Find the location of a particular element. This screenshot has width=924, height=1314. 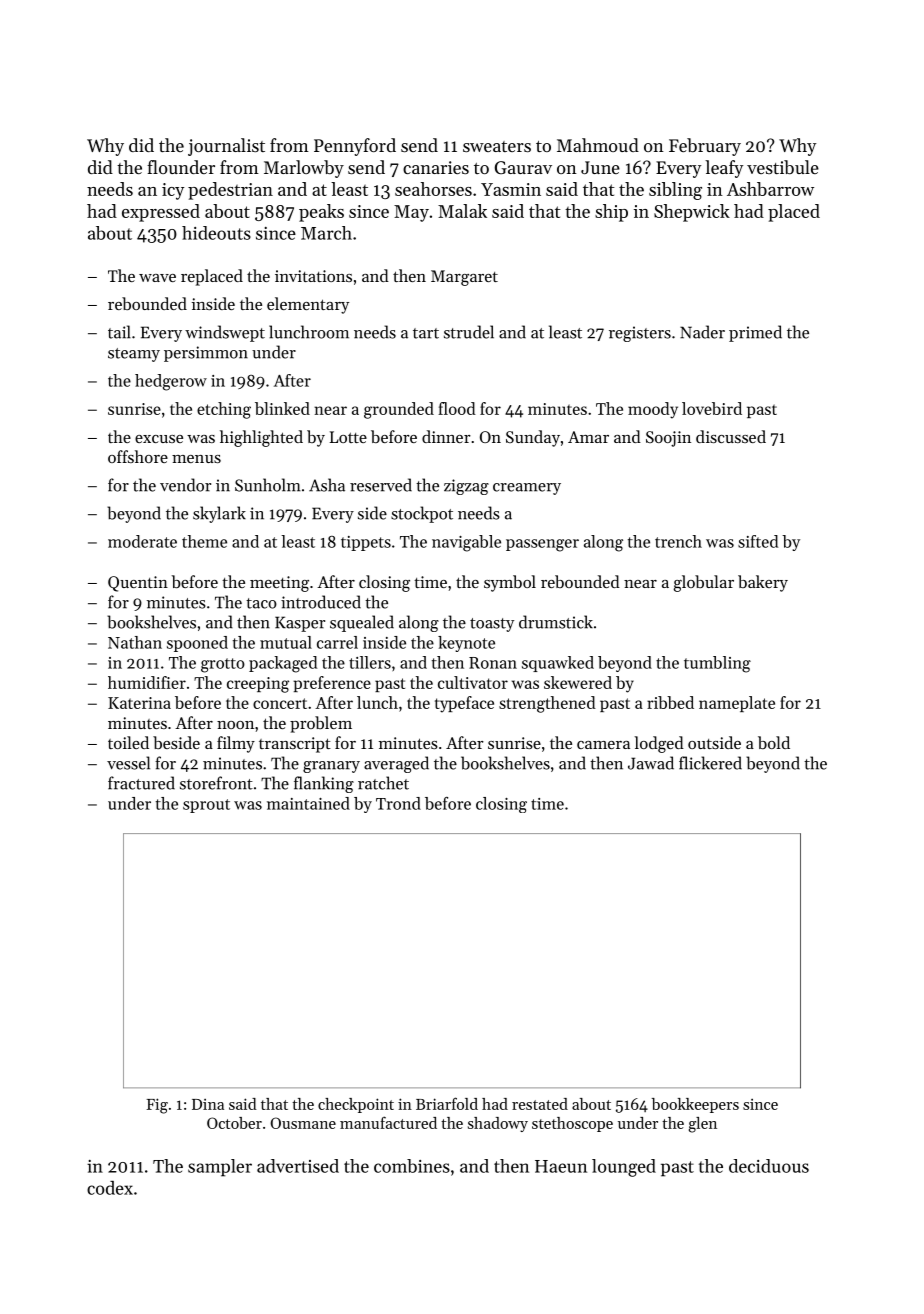

invitations is located at coordinates (313, 276).
